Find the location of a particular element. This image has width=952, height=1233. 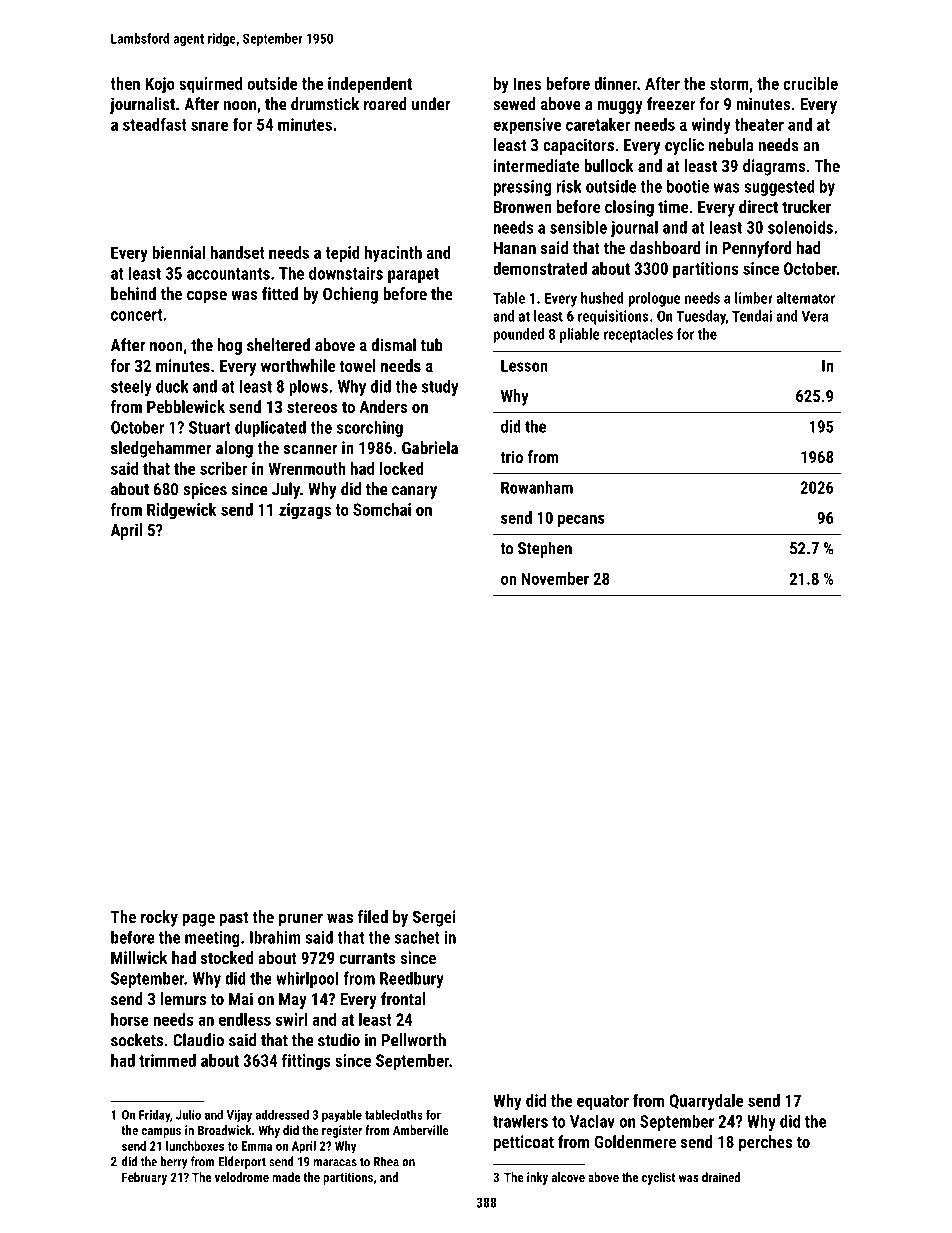

steadfast is located at coordinates (155, 124).
